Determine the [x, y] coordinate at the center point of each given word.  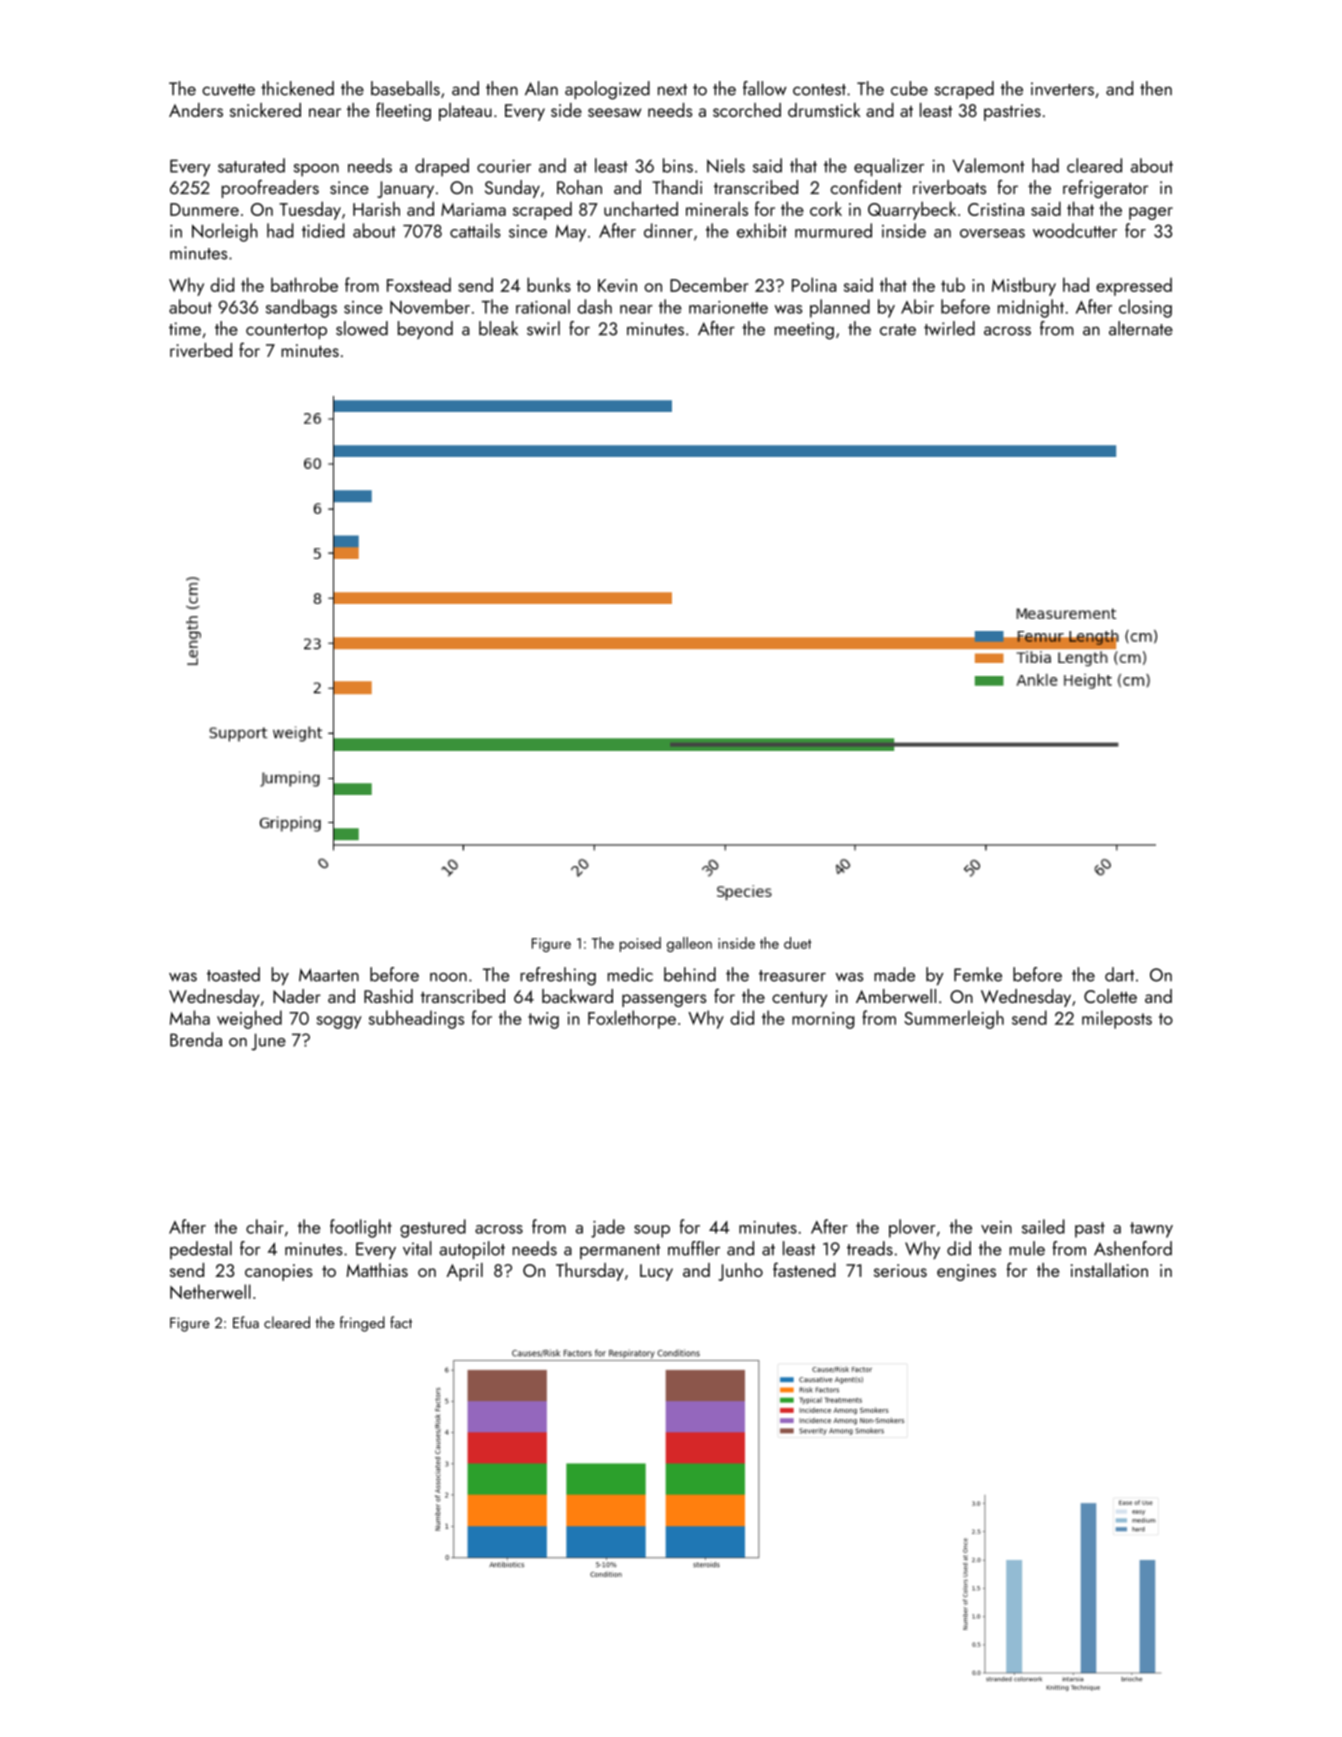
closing [1145, 308]
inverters [1062, 89]
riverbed [201, 350]
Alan [541, 88]
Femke [978, 974]
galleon [689, 944]
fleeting [403, 111]
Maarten [329, 975]
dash [595, 306]
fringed [362, 1324]
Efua [246, 1322]
